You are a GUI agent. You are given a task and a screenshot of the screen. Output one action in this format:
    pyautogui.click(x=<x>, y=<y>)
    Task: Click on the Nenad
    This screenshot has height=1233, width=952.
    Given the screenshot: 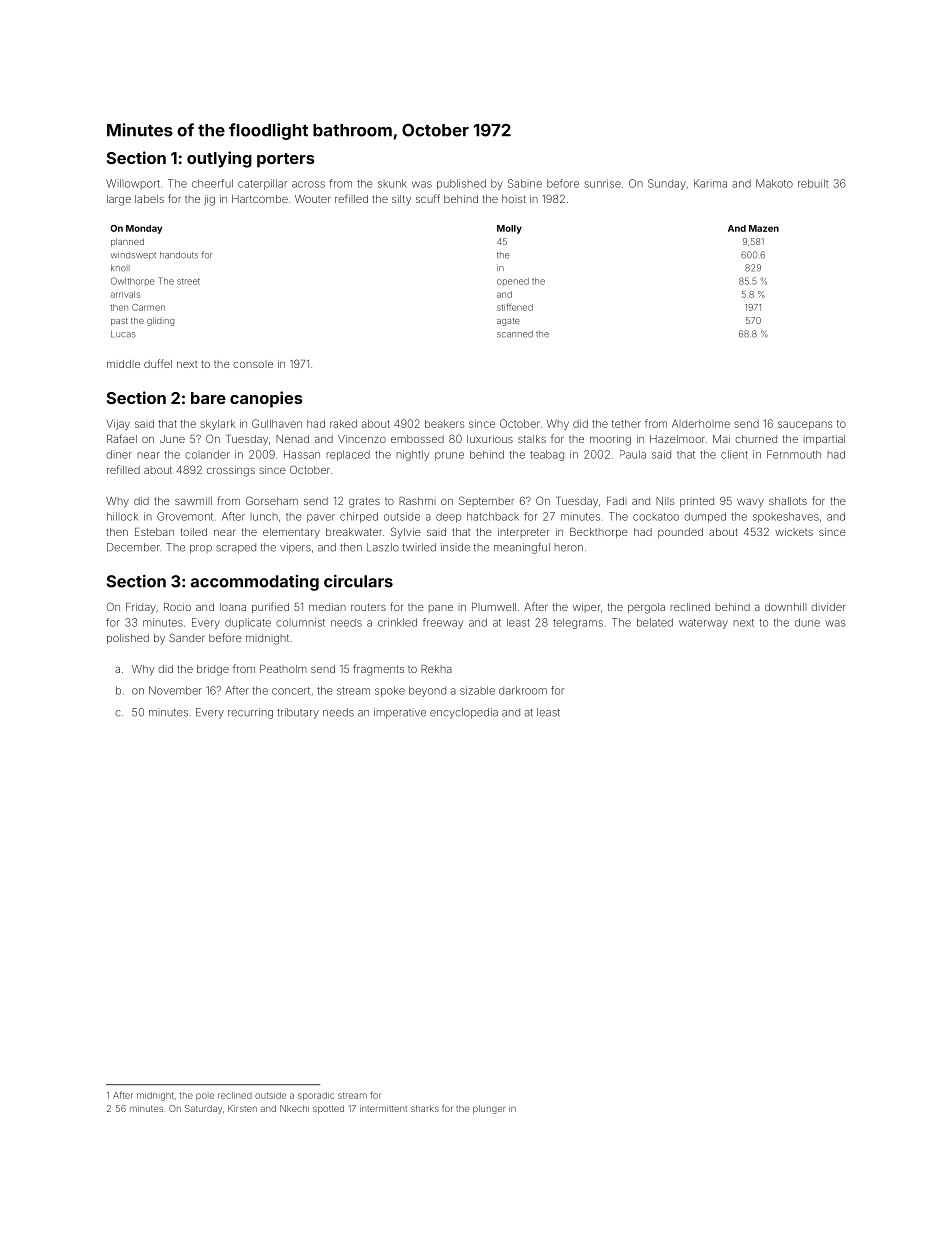 What is the action you would take?
    pyautogui.click(x=292, y=439)
